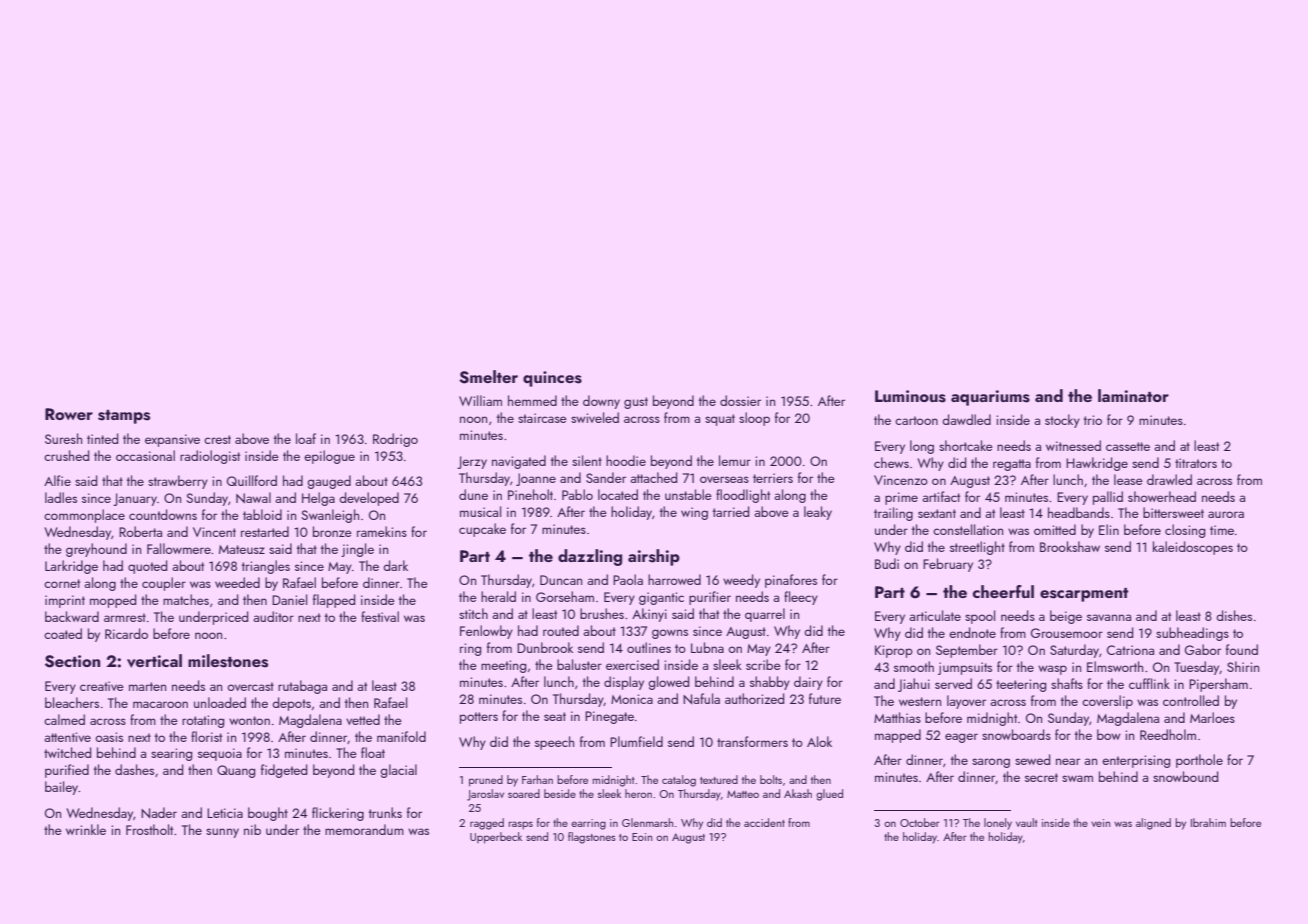 The height and width of the document is (924, 1308). Describe the element at coordinates (102, 686) in the document. I see `creative` at that location.
